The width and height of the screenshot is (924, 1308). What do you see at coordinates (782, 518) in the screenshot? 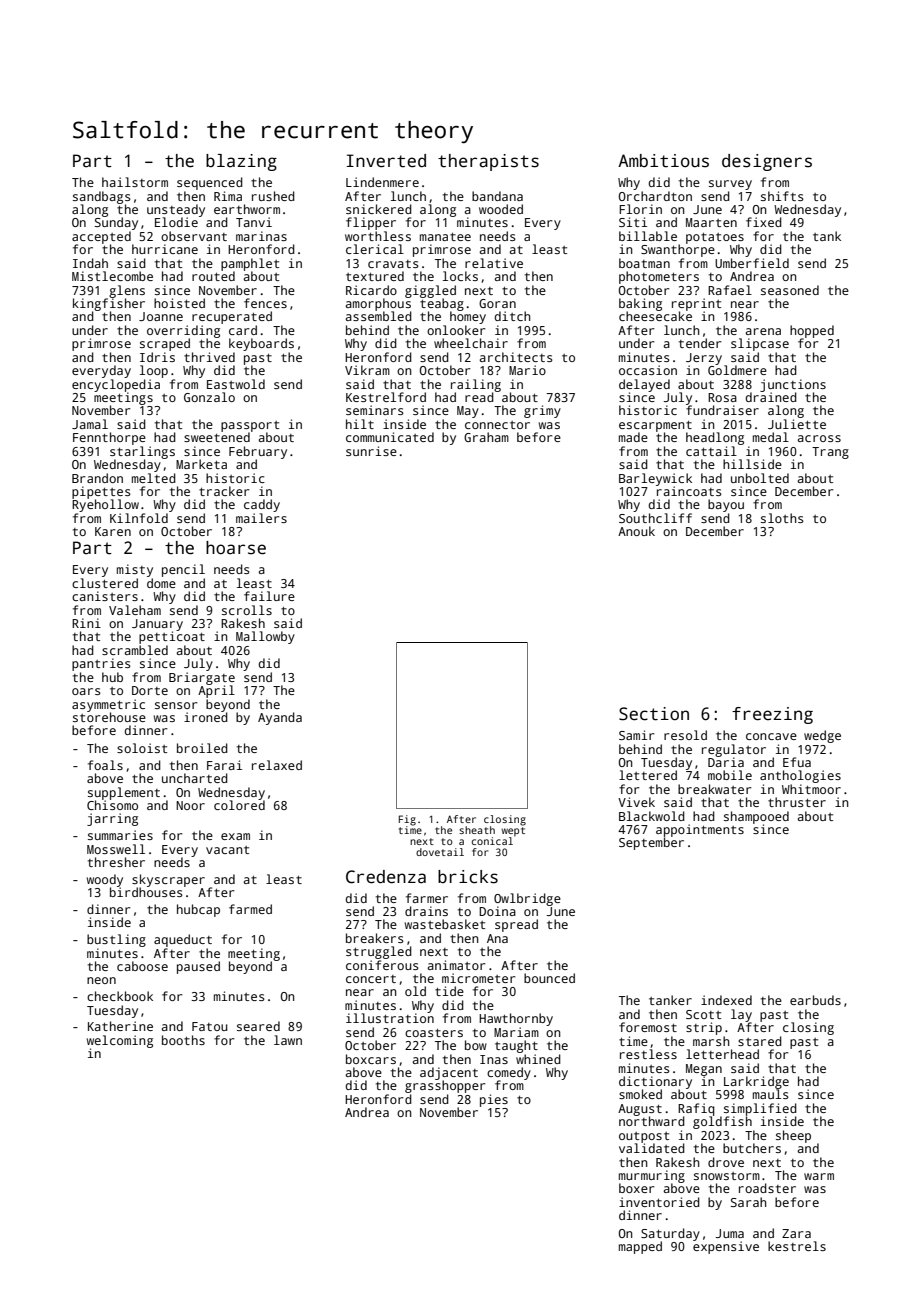
I see `sloths` at bounding box center [782, 518].
